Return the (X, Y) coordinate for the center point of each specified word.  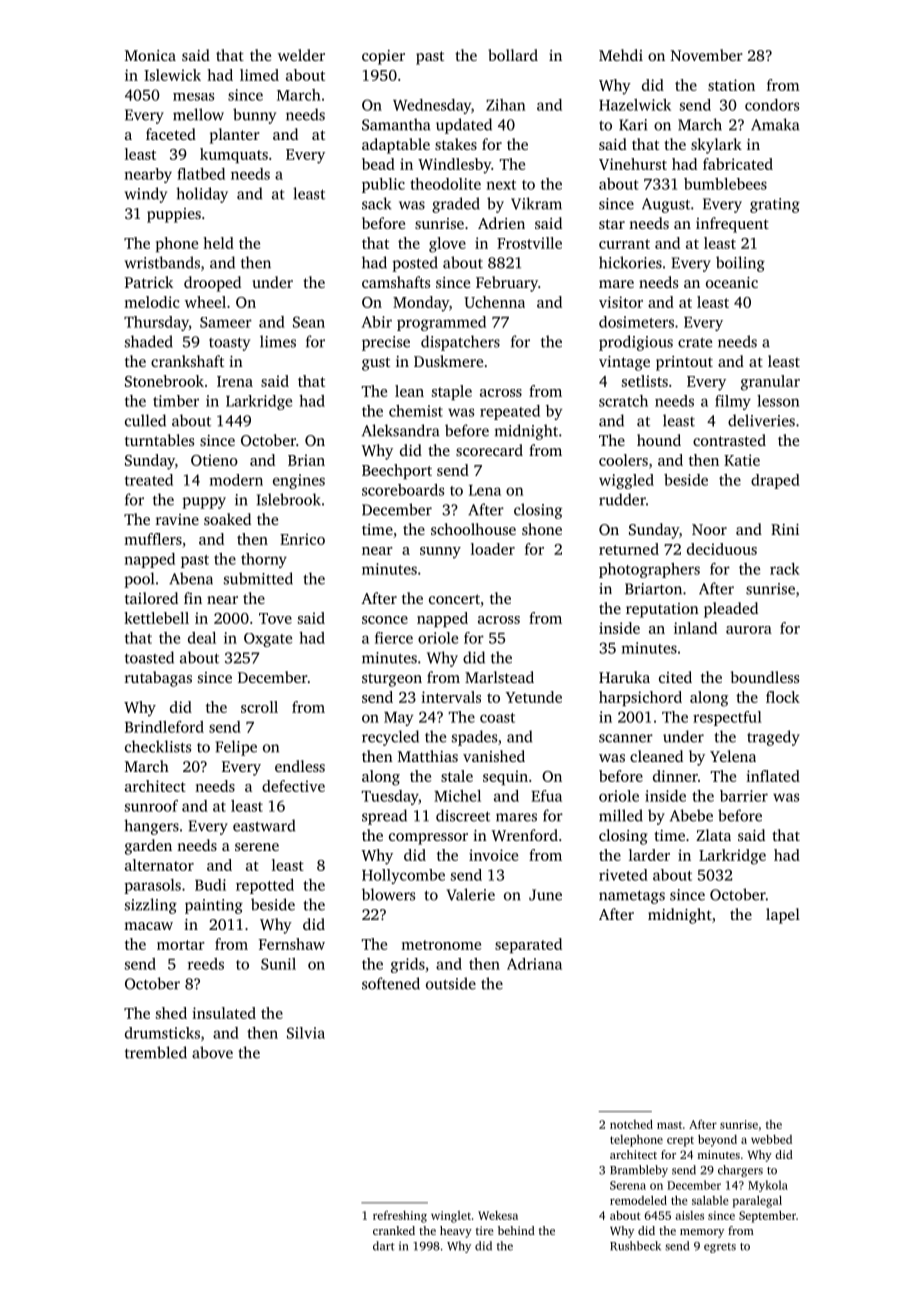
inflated (773, 776)
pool (139, 580)
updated (464, 126)
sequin (505, 777)
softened (391, 983)
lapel (783, 916)
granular (770, 383)
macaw (148, 926)
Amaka (775, 124)
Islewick (172, 75)
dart (384, 1246)
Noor (709, 529)
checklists (158, 746)
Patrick (149, 282)
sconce (385, 620)
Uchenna (494, 302)
